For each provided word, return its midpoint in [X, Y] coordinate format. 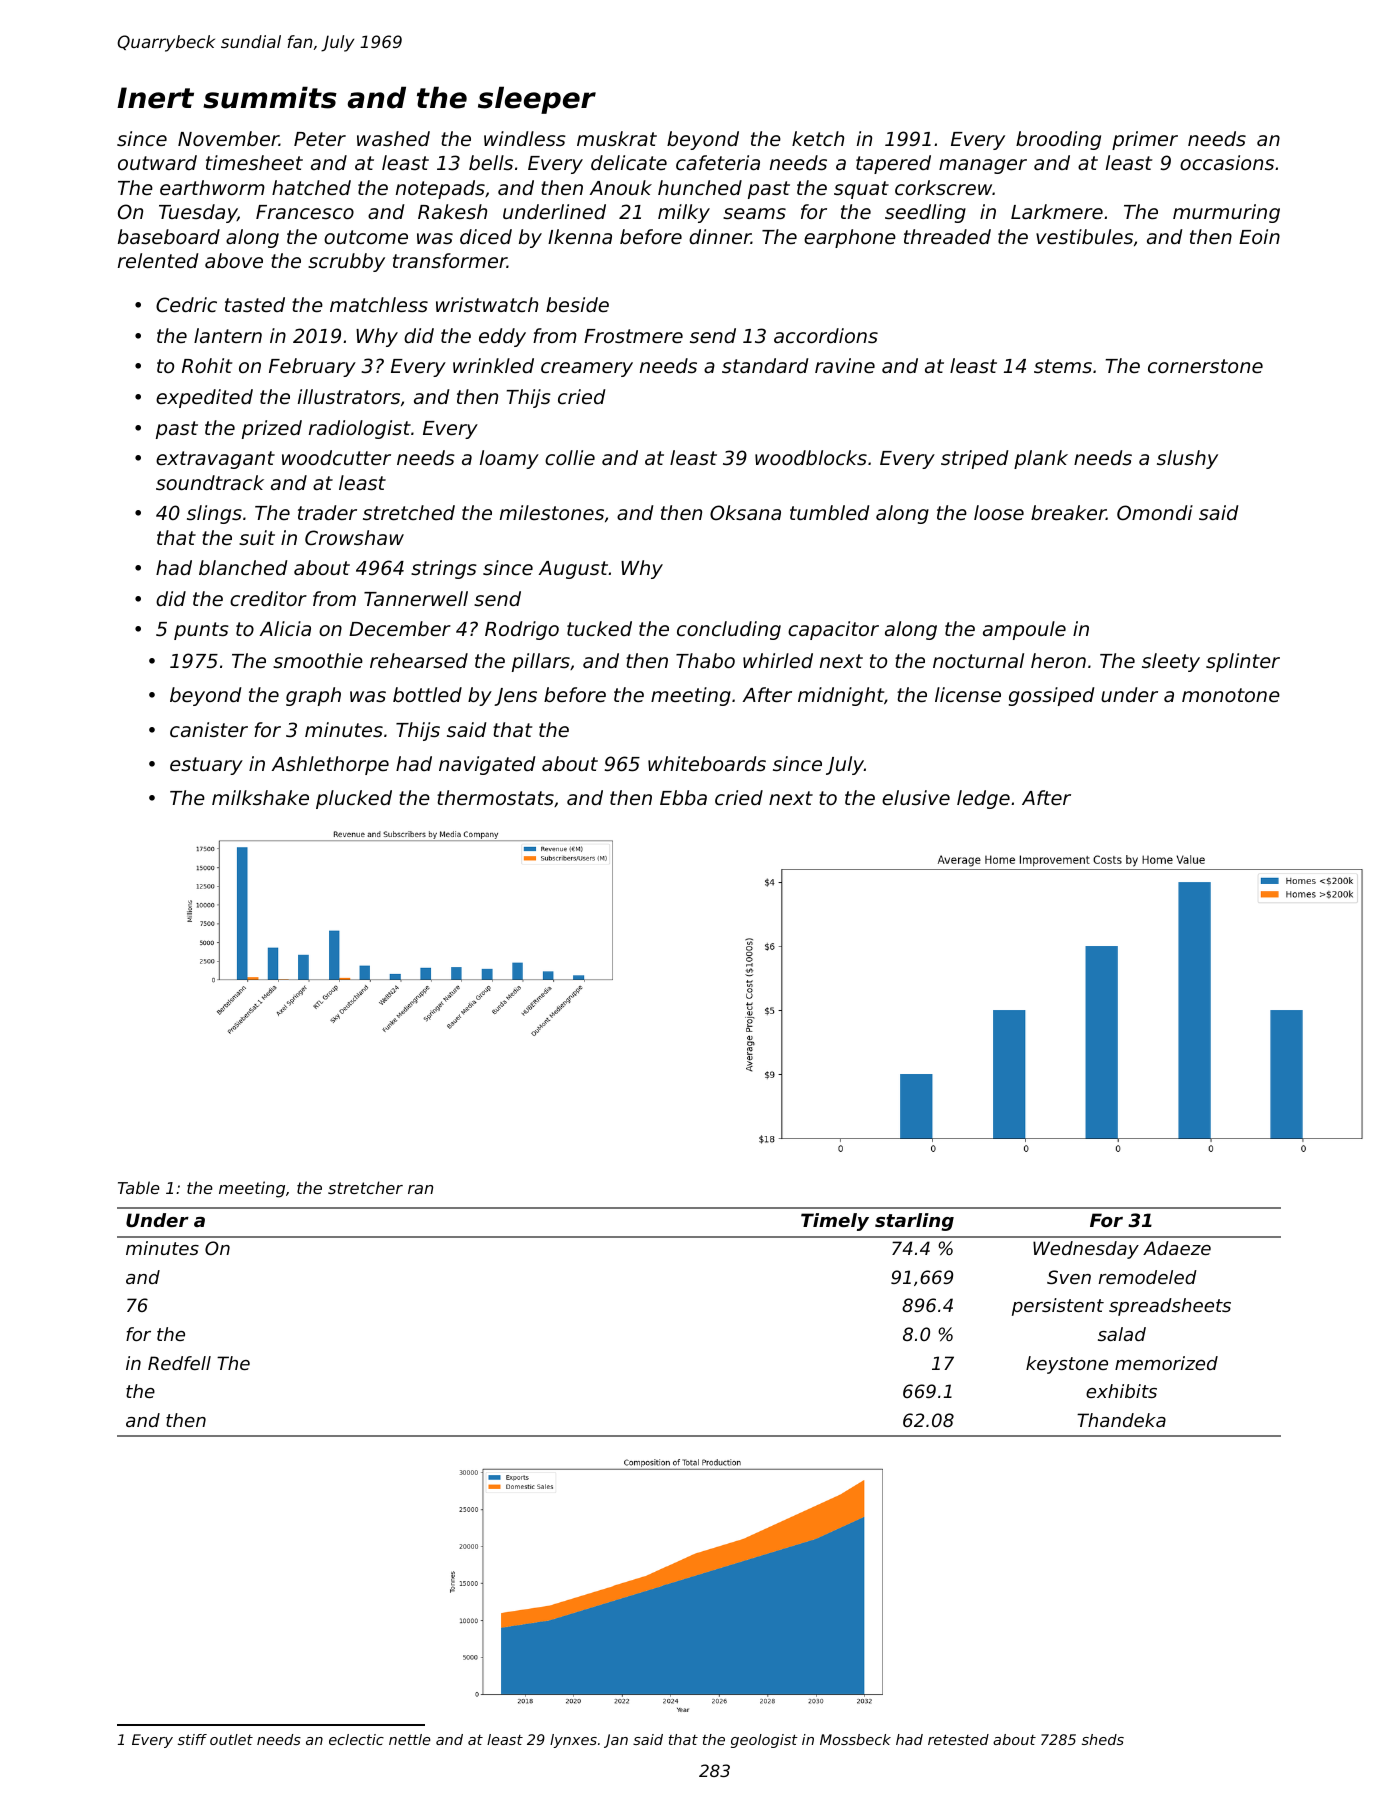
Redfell [179, 1363]
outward [157, 162]
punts [201, 631]
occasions [1227, 162]
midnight [841, 696]
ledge [983, 799]
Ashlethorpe [330, 765]
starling [914, 1222]
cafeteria [718, 162]
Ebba [683, 797]
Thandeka [1121, 1420]
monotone [1231, 695]
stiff [192, 1739]
